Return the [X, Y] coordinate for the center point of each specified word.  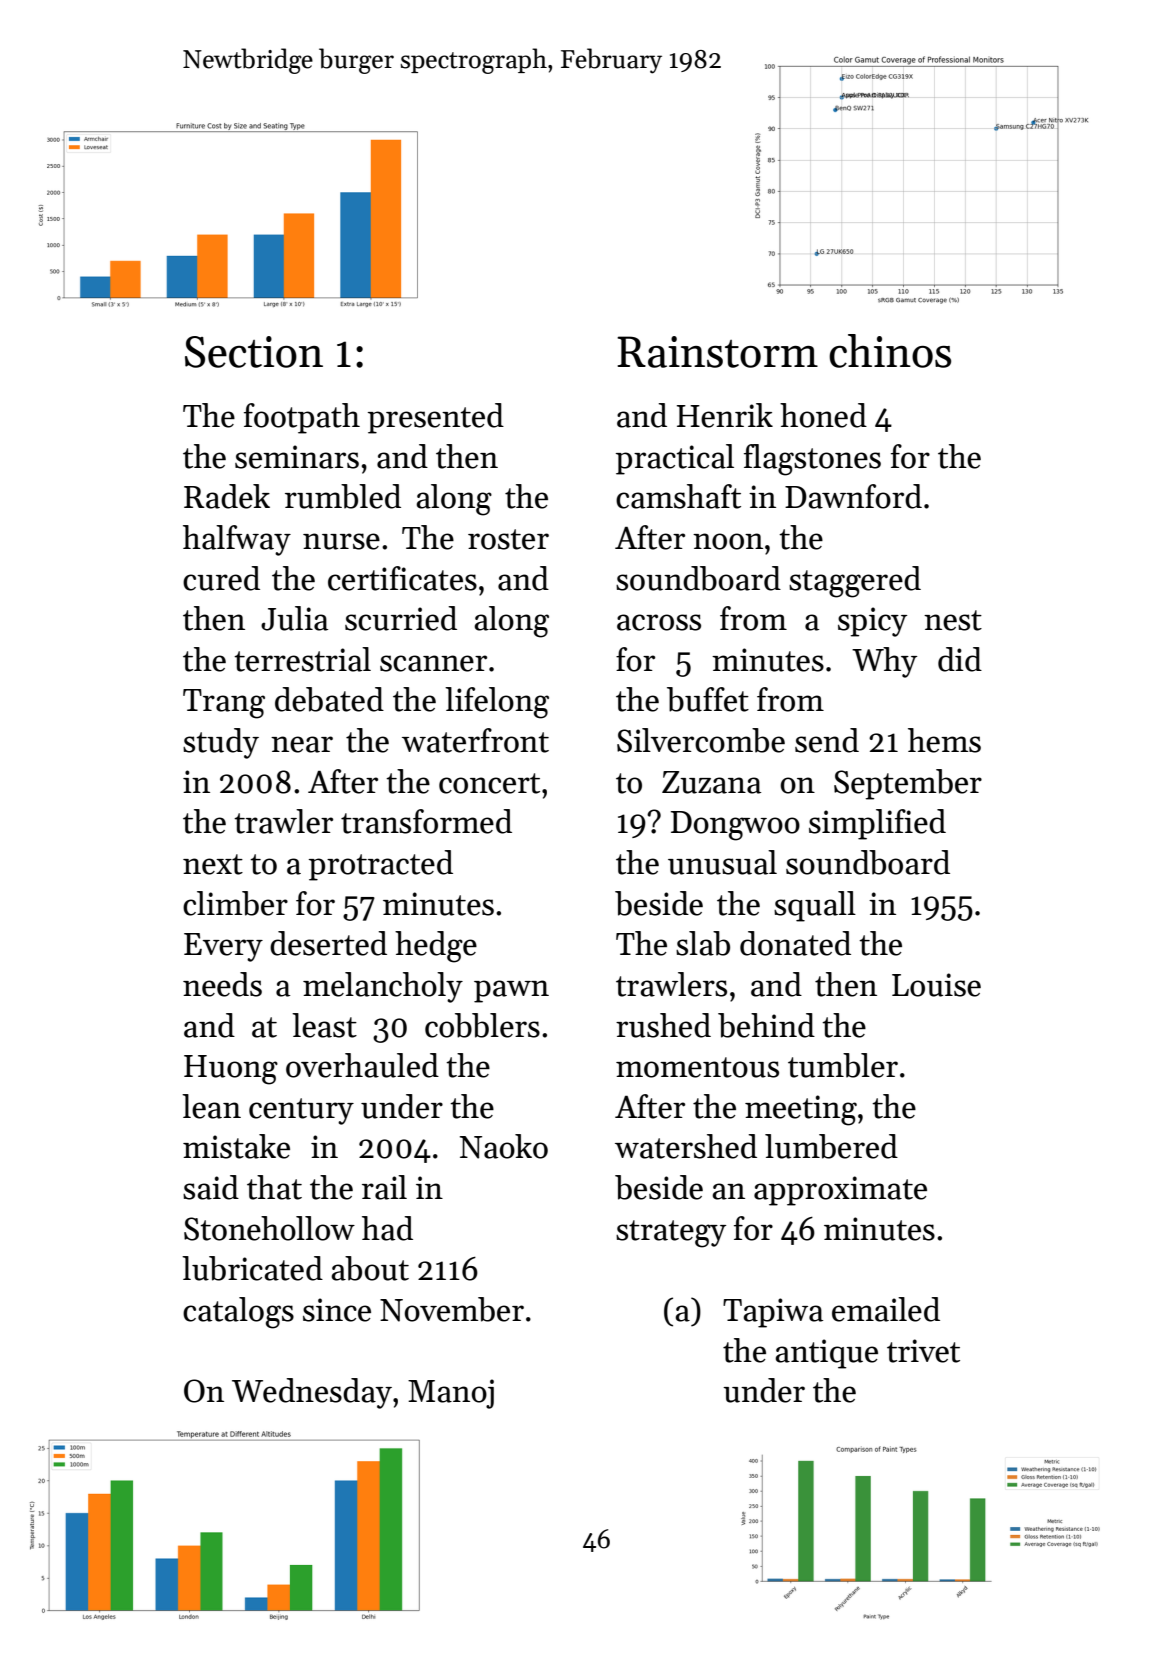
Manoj [451, 1394]
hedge [436, 947]
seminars [297, 457]
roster [508, 539]
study [221, 743]
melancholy [383, 987]
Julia [294, 618]
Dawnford [853, 496]
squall [815, 906]
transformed [426, 821]
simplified [877, 824]
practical [675, 459]
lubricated [252, 1268]
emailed [886, 1309]
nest [953, 620]
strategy [671, 1234]
